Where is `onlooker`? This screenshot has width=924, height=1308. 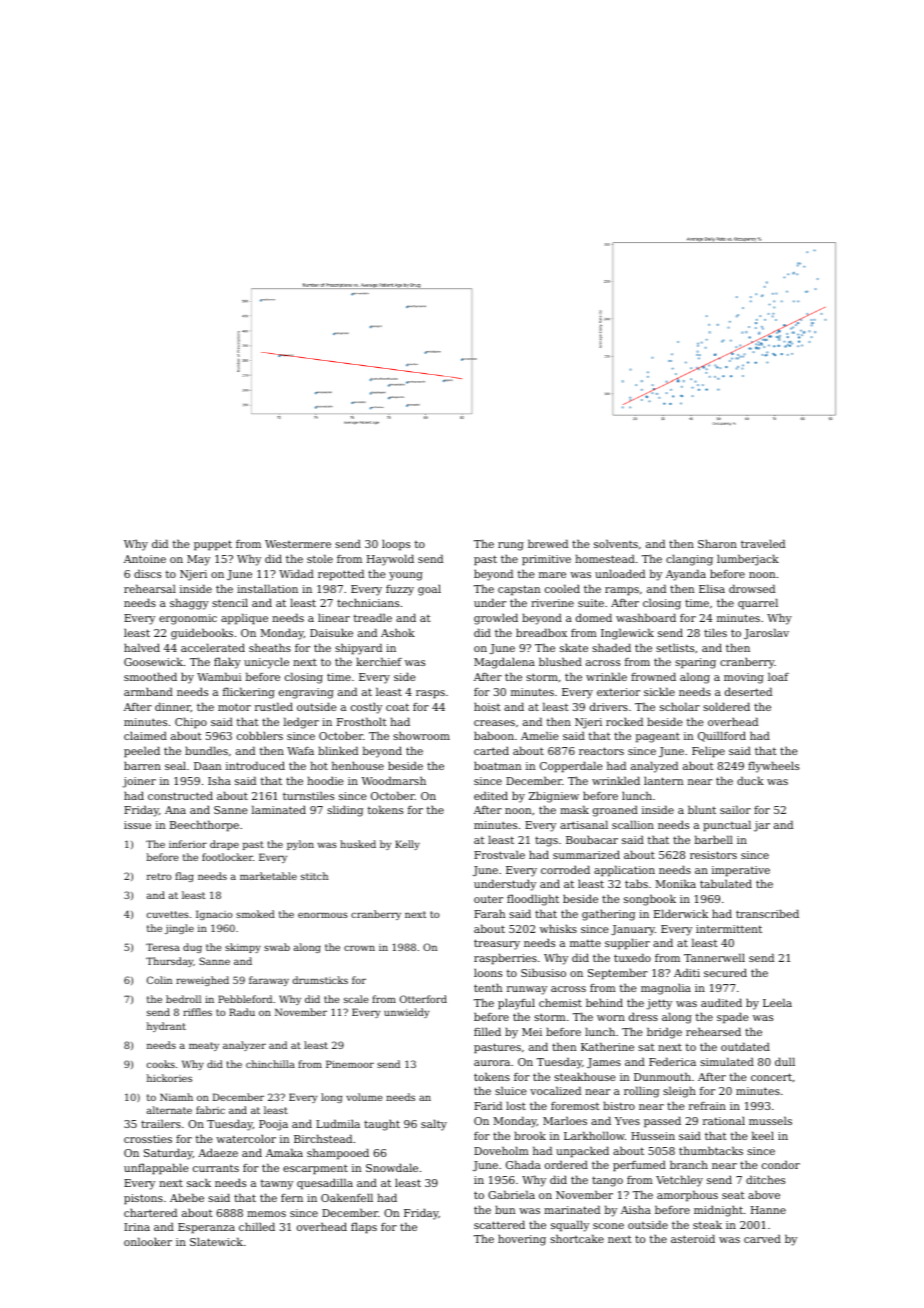 onlooker is located at coordinates (148, 1241).
